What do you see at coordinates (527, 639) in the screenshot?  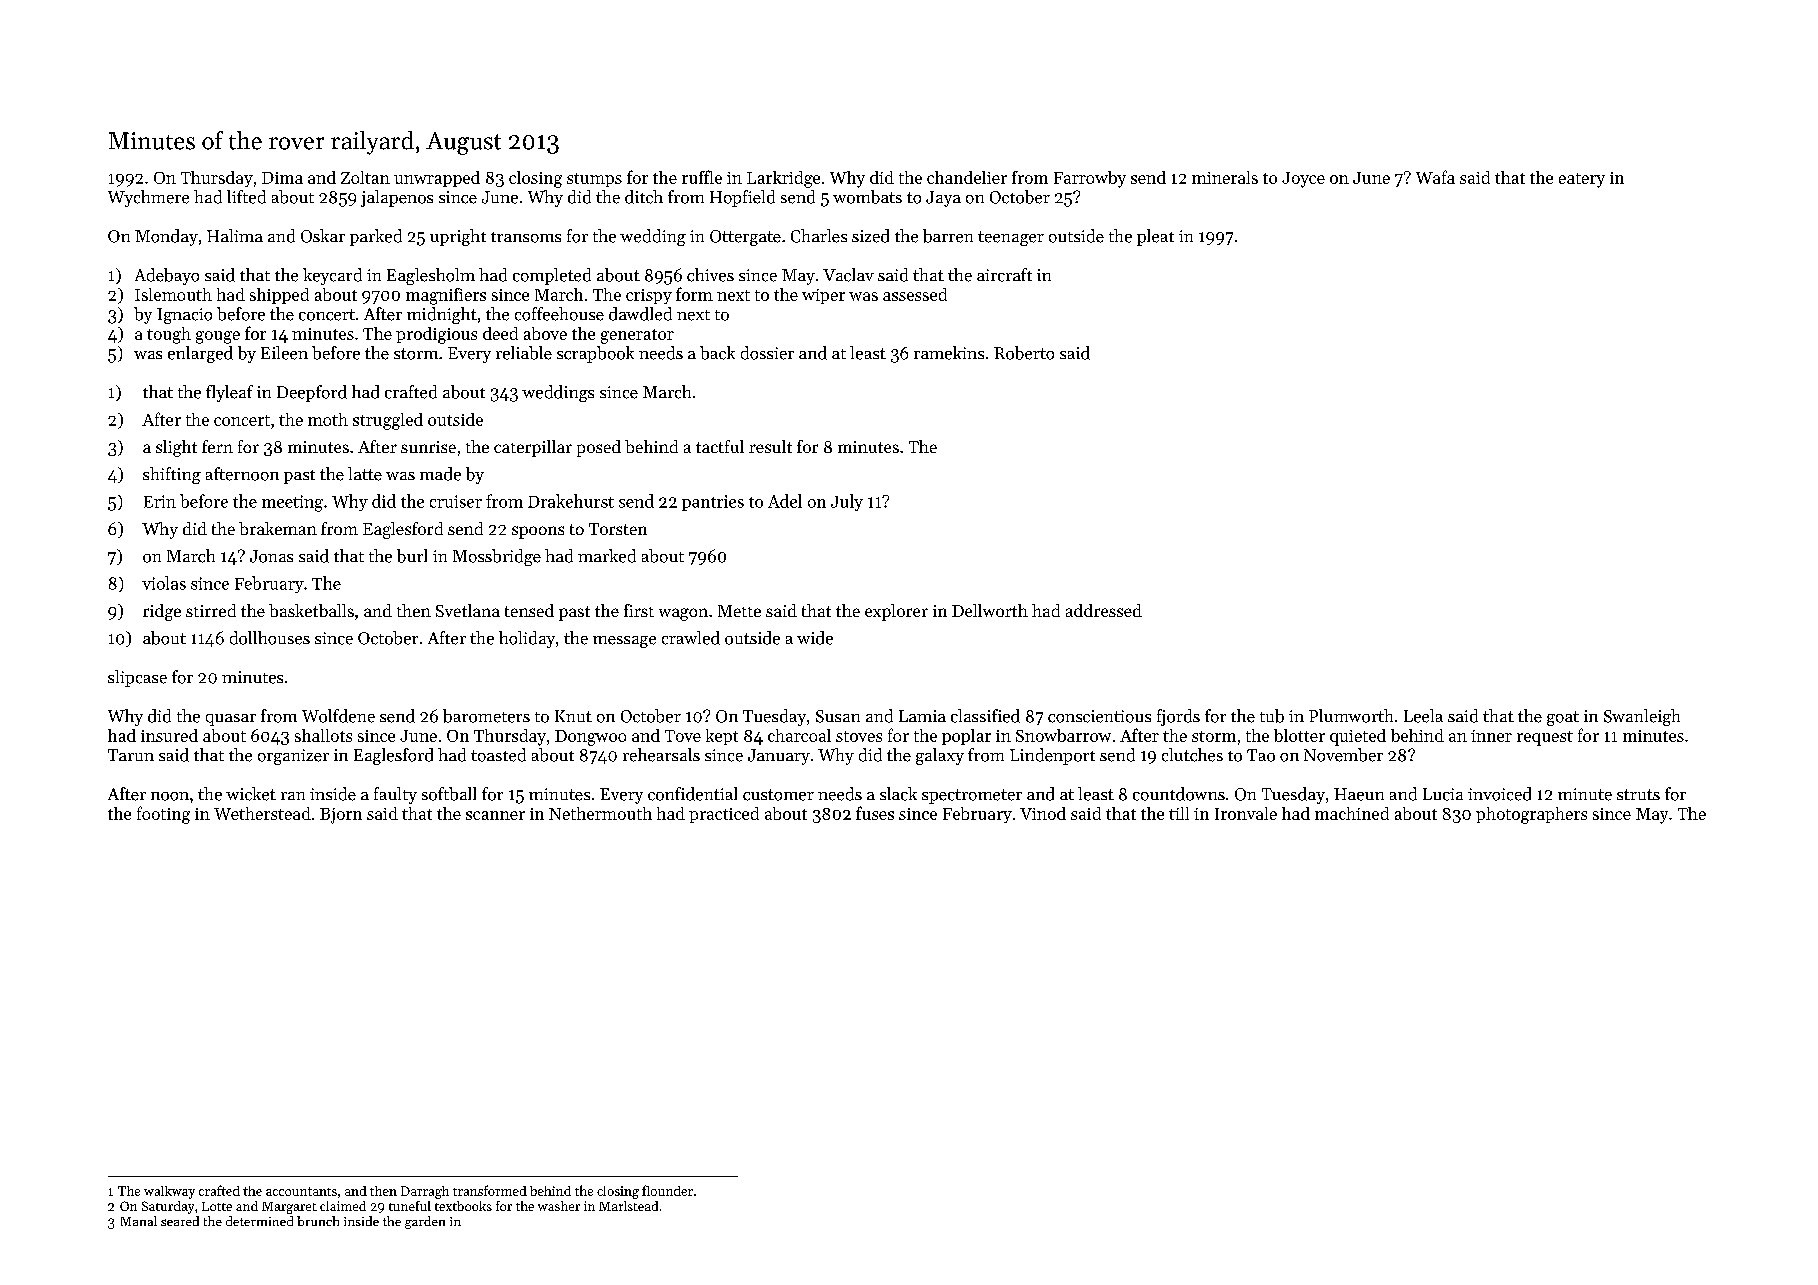 I see `holiday` at bounding box center [527, 639].
